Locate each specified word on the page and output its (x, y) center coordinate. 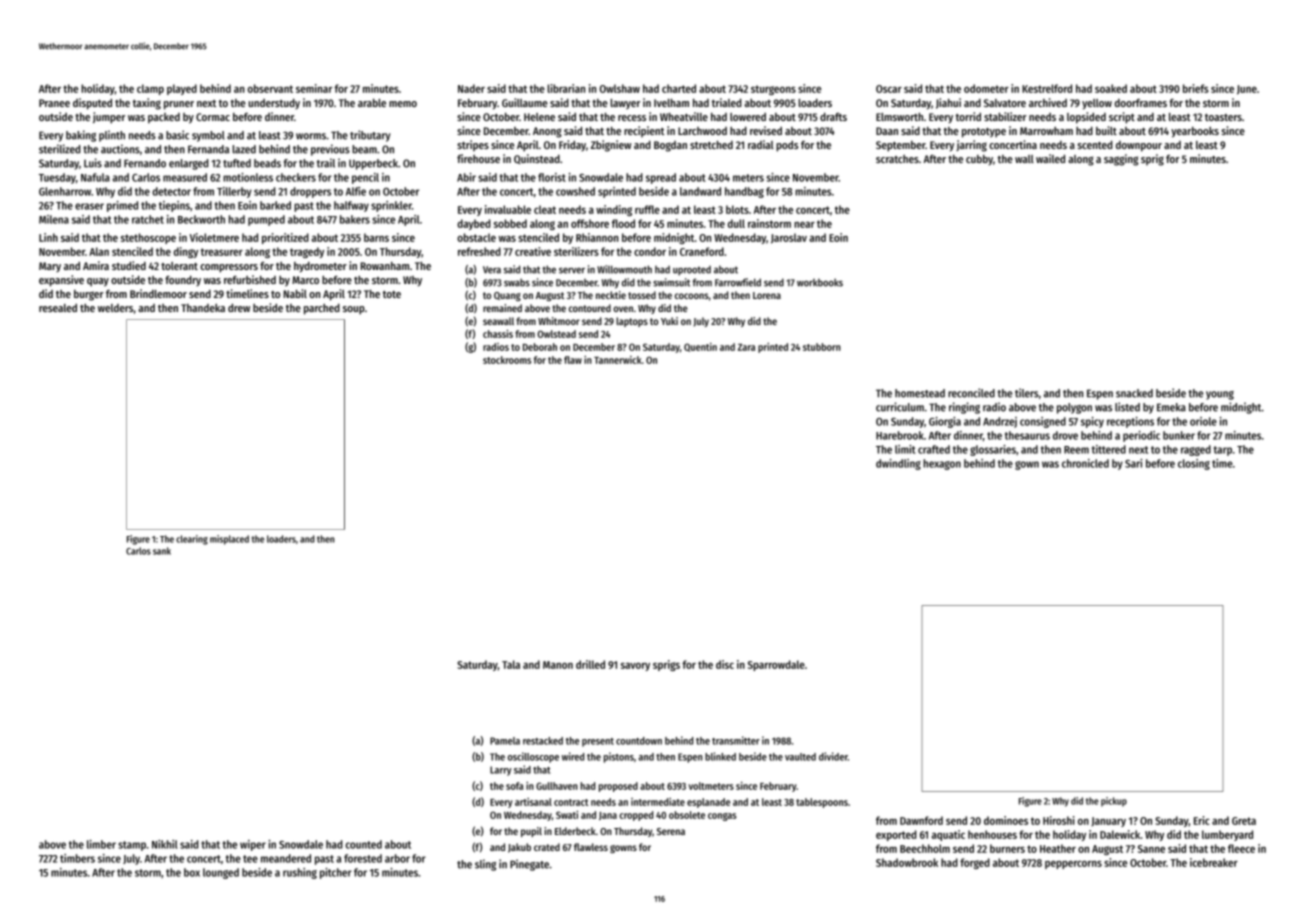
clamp (150, 89)
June (1247, 90)
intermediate (658, 802)
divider (833, 756)
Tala (511, 664)
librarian (566, 88)
